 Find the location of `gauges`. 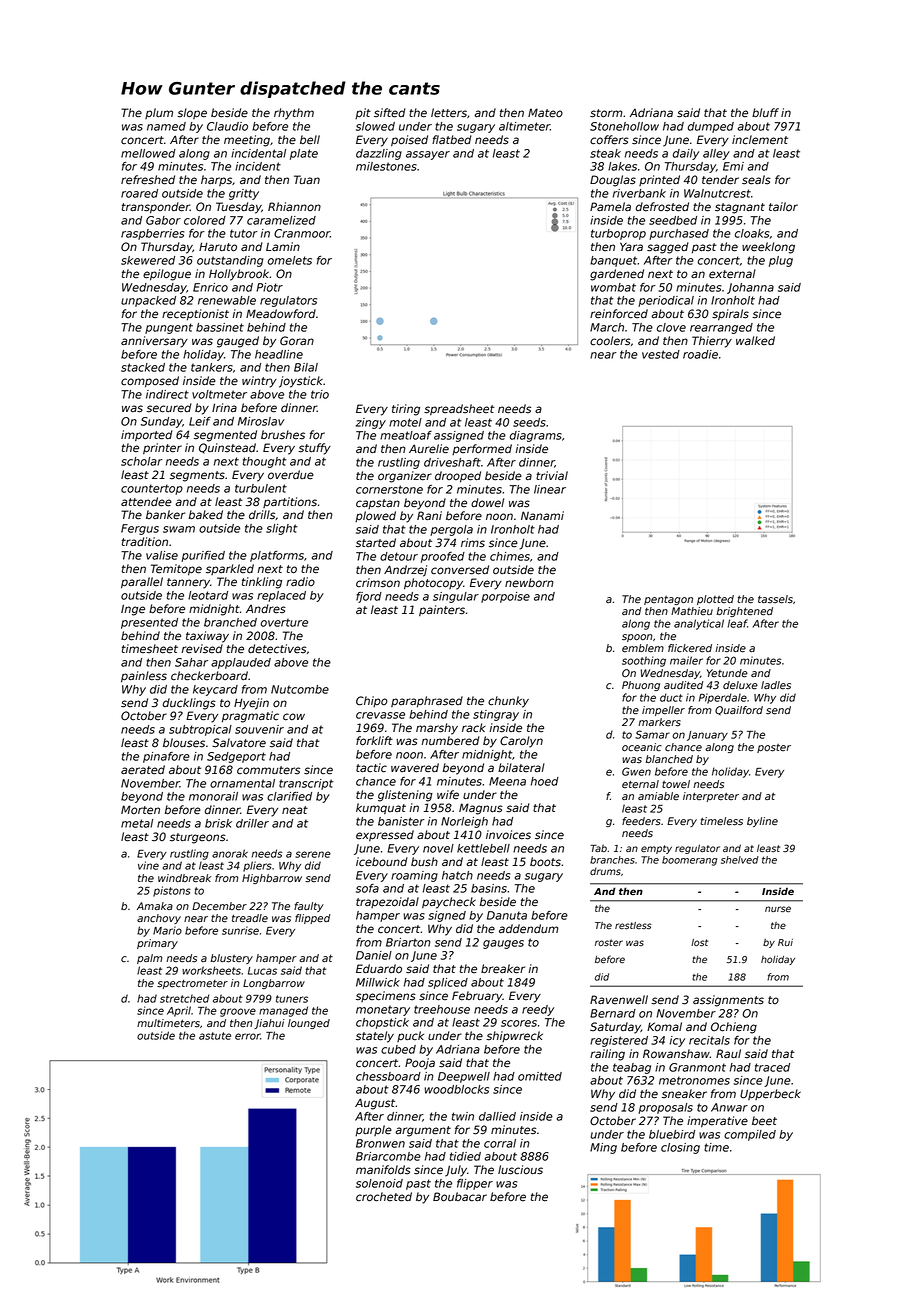

gauges is located at coordinates (503, 944).
